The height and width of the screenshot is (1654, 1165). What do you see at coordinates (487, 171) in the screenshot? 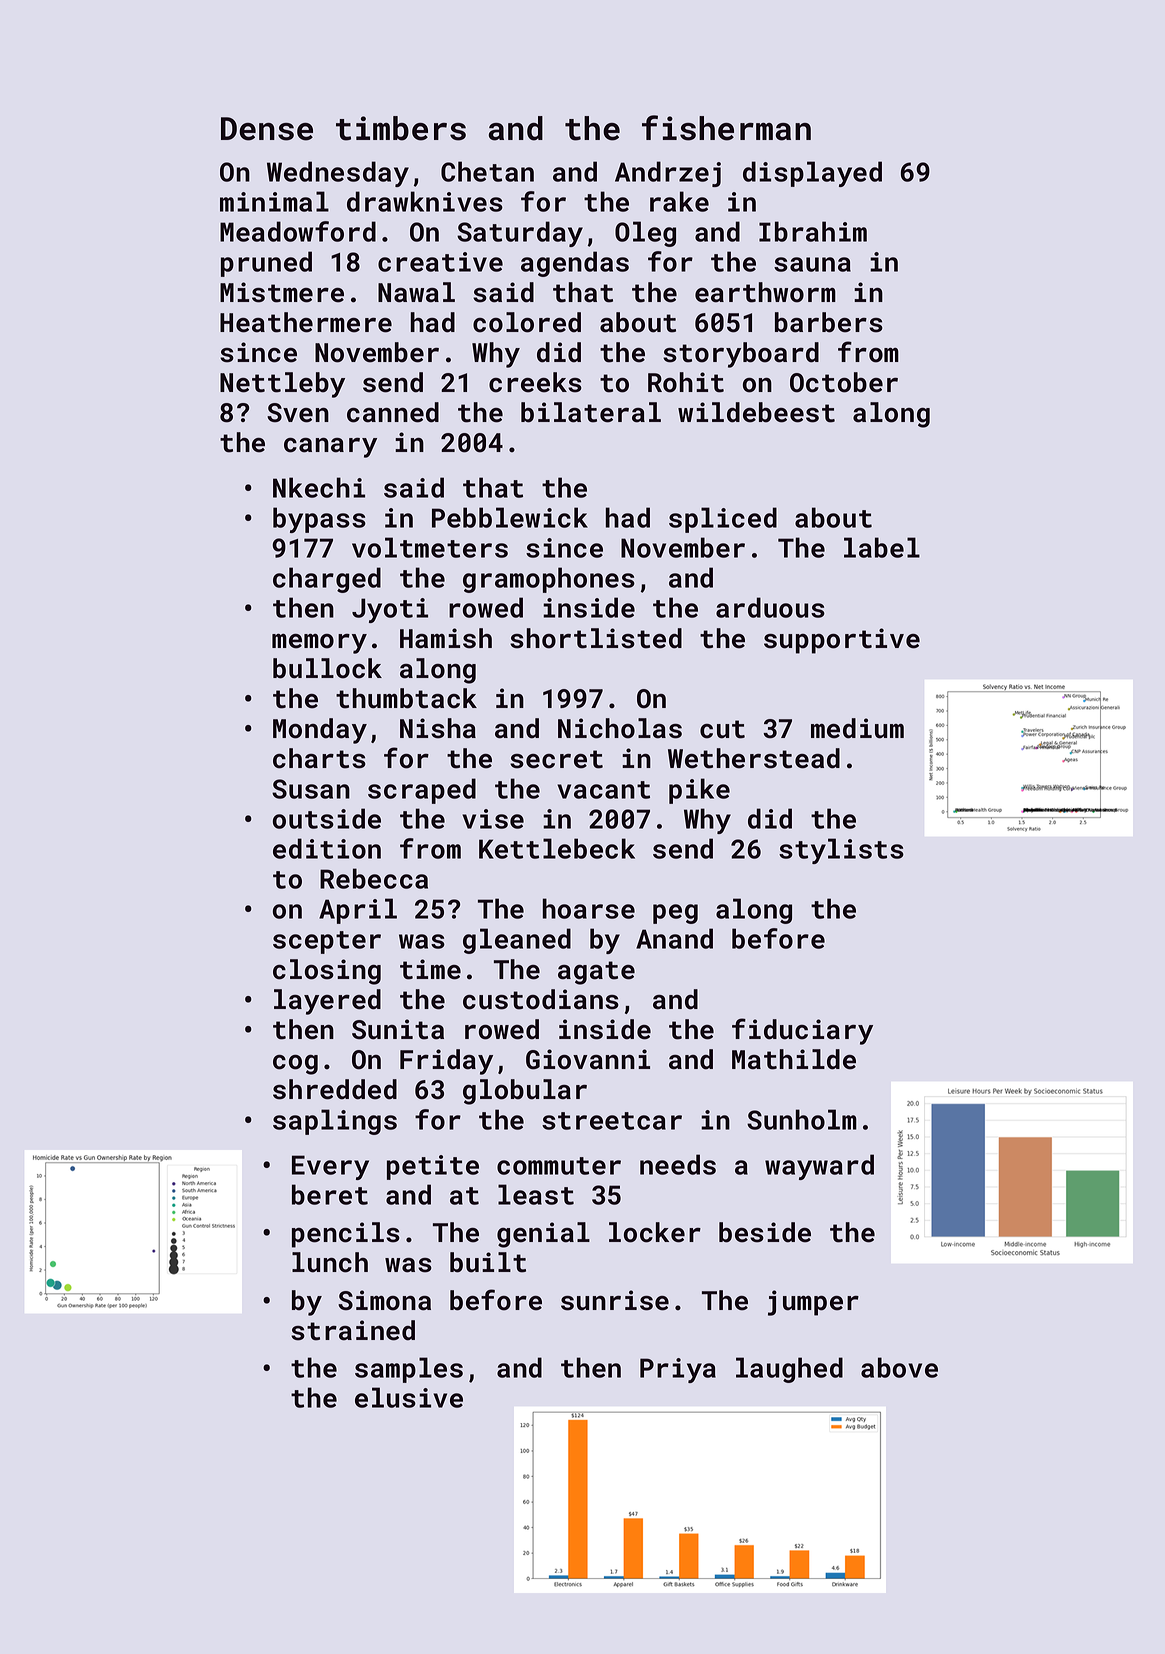
I see `Chetan` at bounding box center [487, 171].
